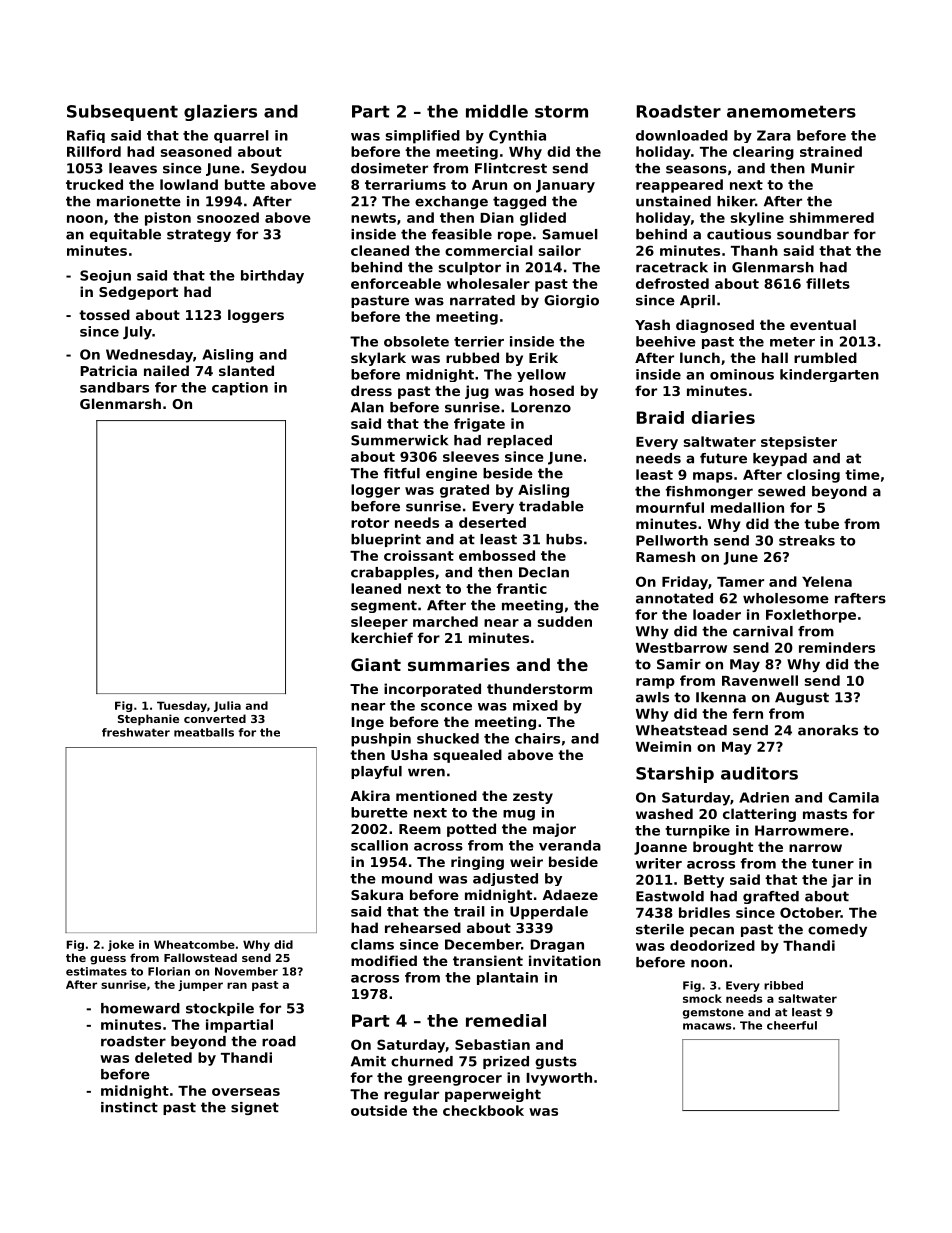 The height and width of the screenshot is (1233, 952). I want to click on rubbed, so click(472, 357).
